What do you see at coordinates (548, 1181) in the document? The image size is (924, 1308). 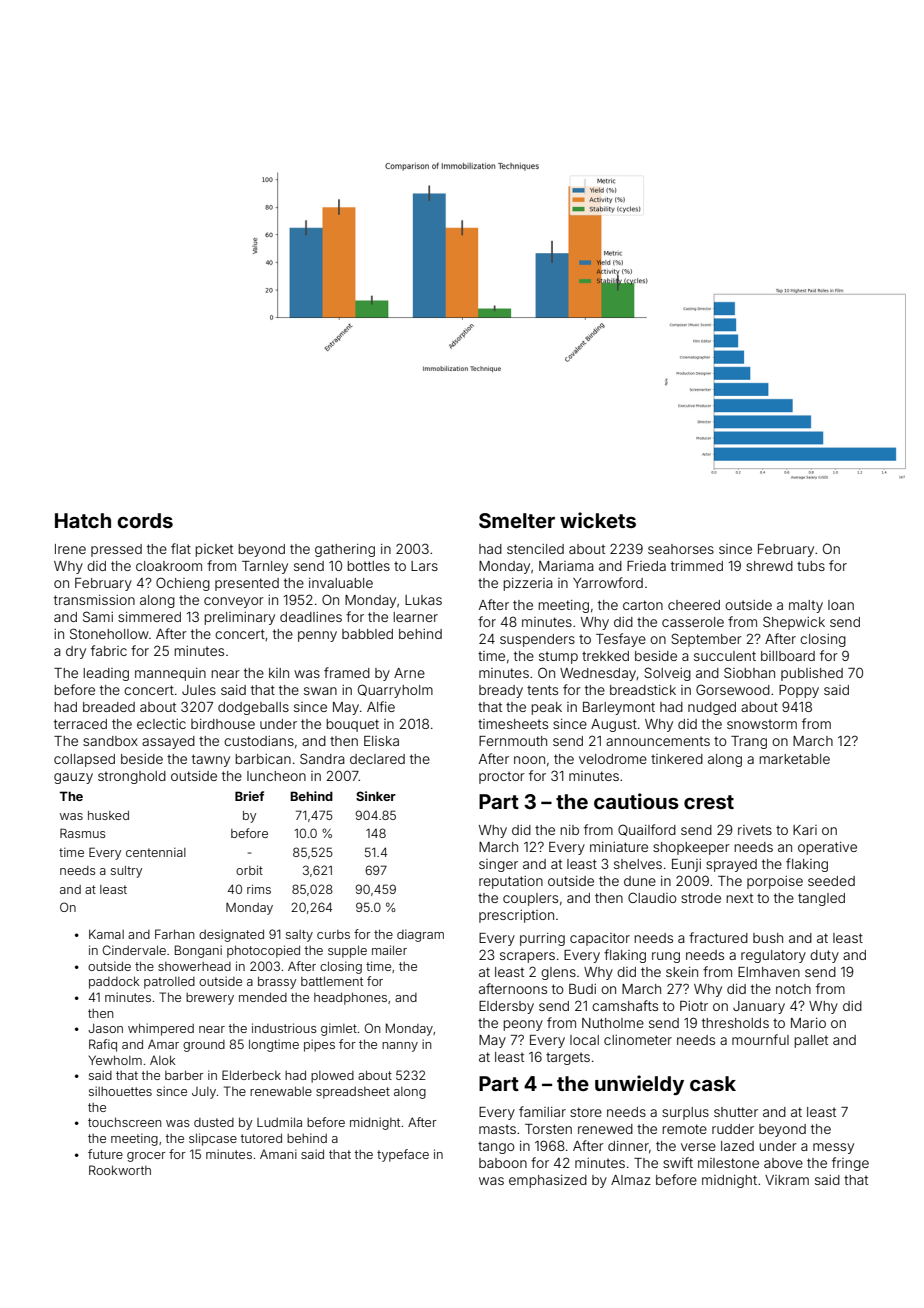 I see `emphasized` at bounding box center [548, 1181].
